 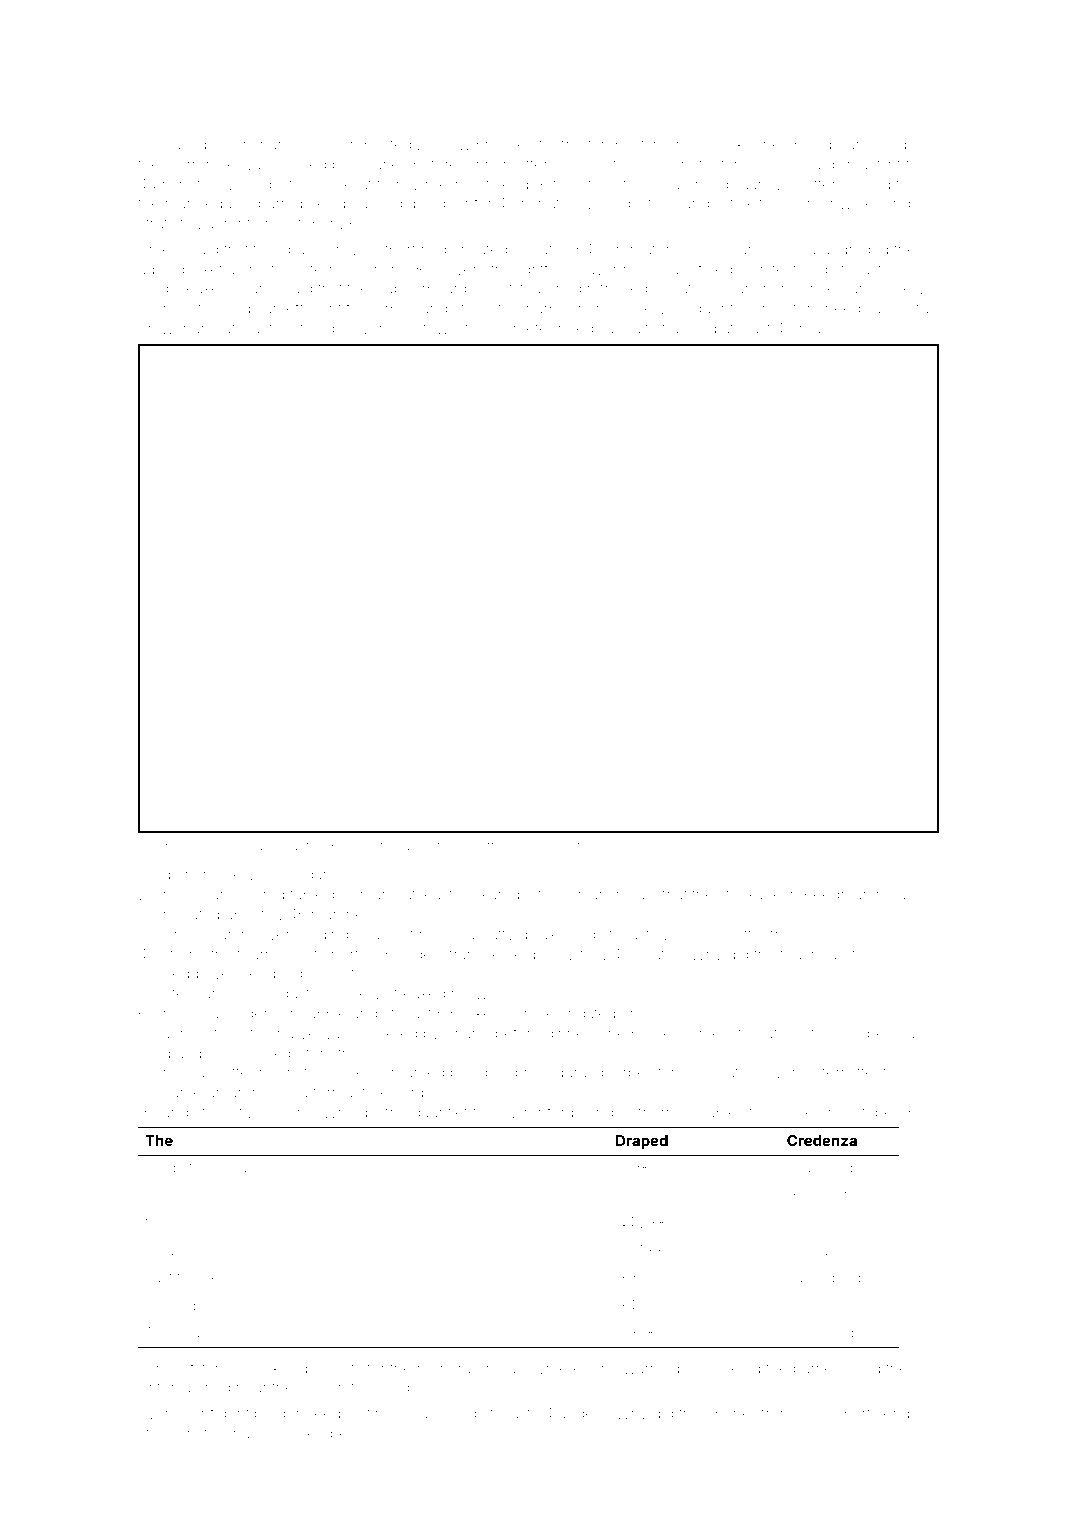 What do you see at coordinates (410, 1072) in the screenshot?
I see `screamed` at bounding box center [410, 1072].
